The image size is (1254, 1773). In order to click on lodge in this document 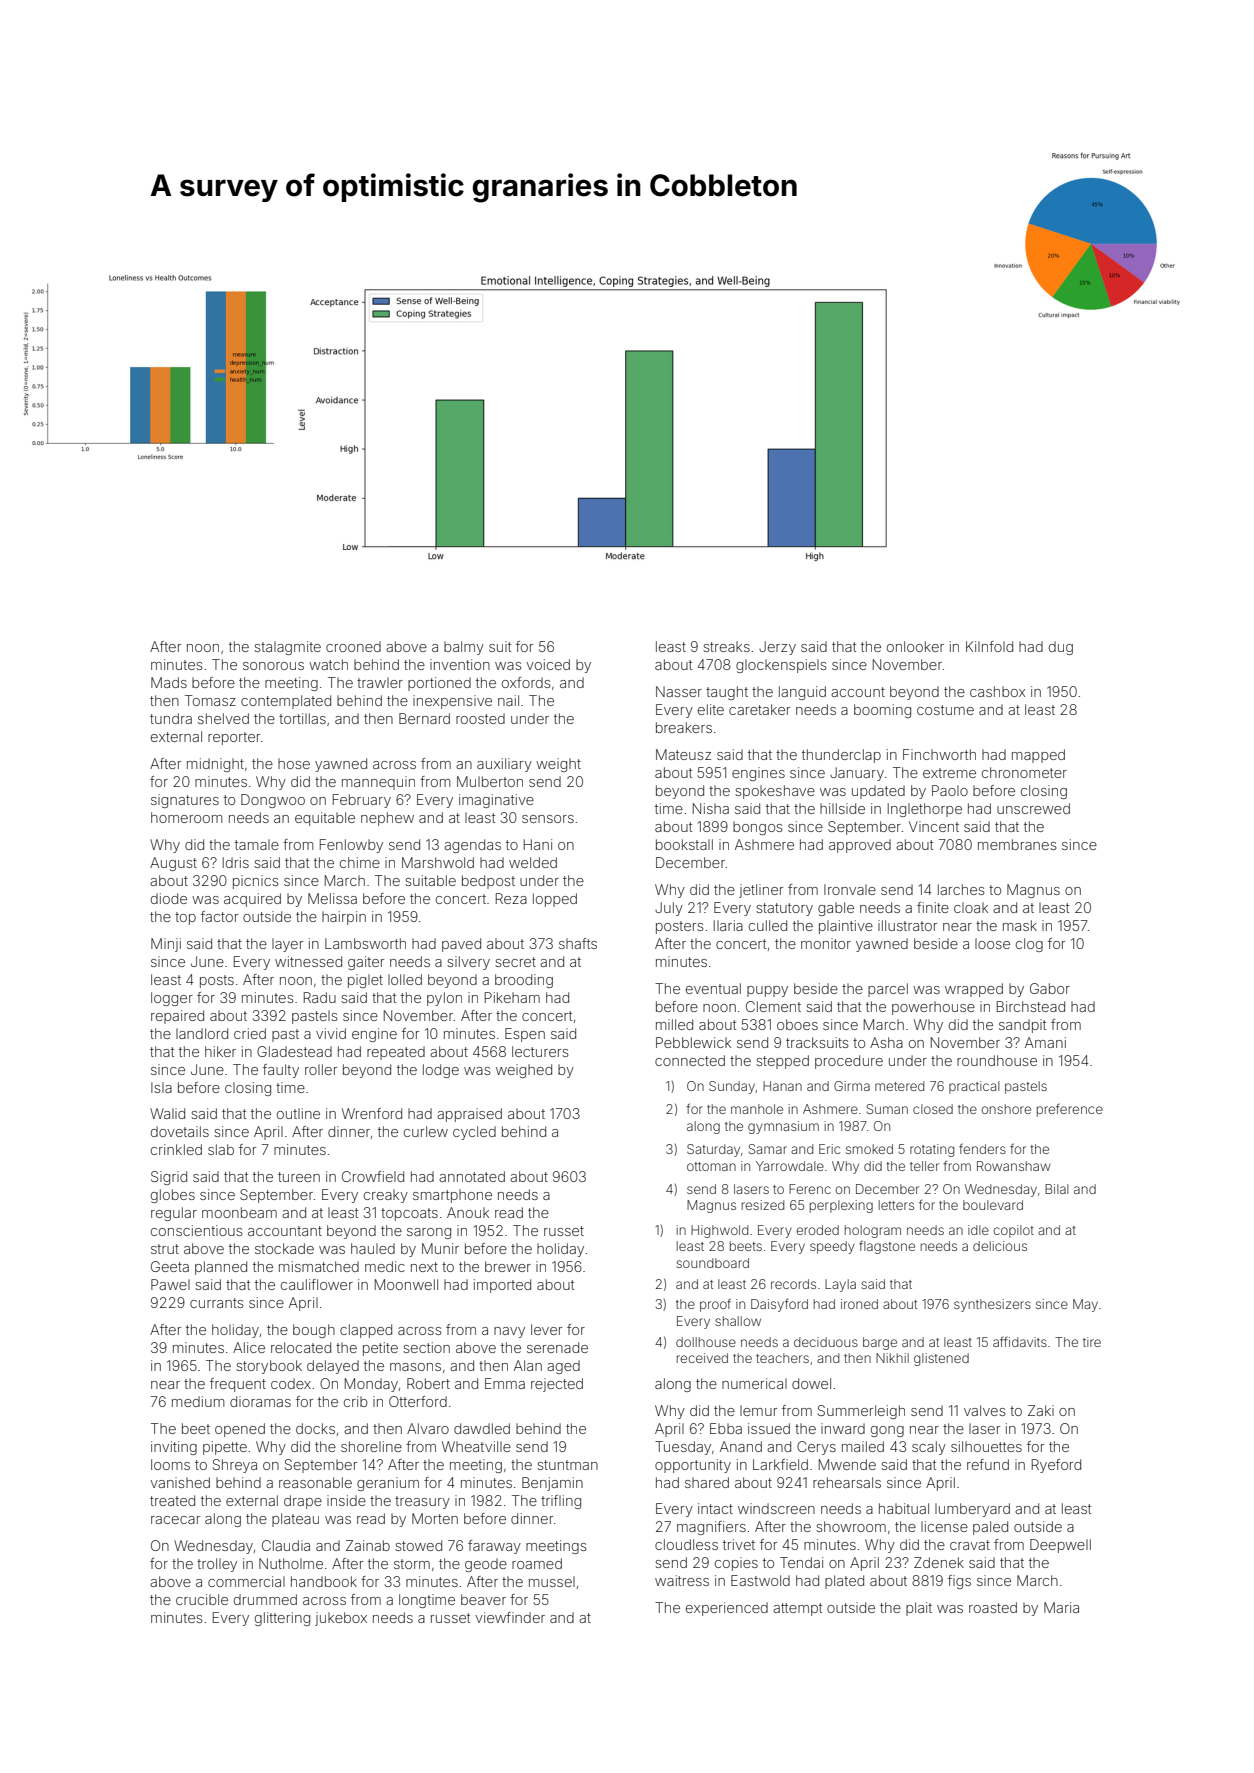, I will do `click(441, 1071)`.
